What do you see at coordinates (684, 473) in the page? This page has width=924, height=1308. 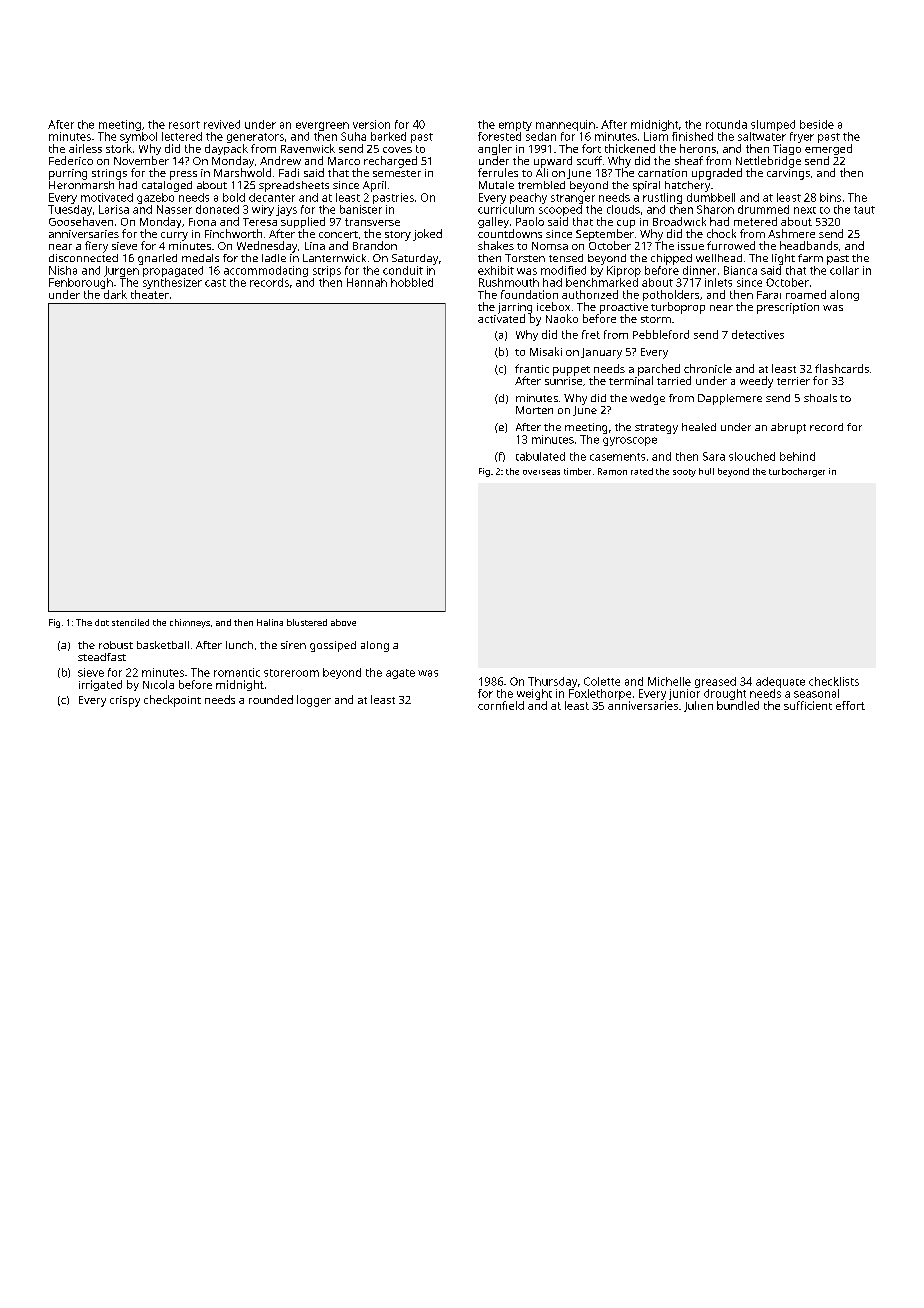 I see `sooty` at bounding box center [684, 473].
